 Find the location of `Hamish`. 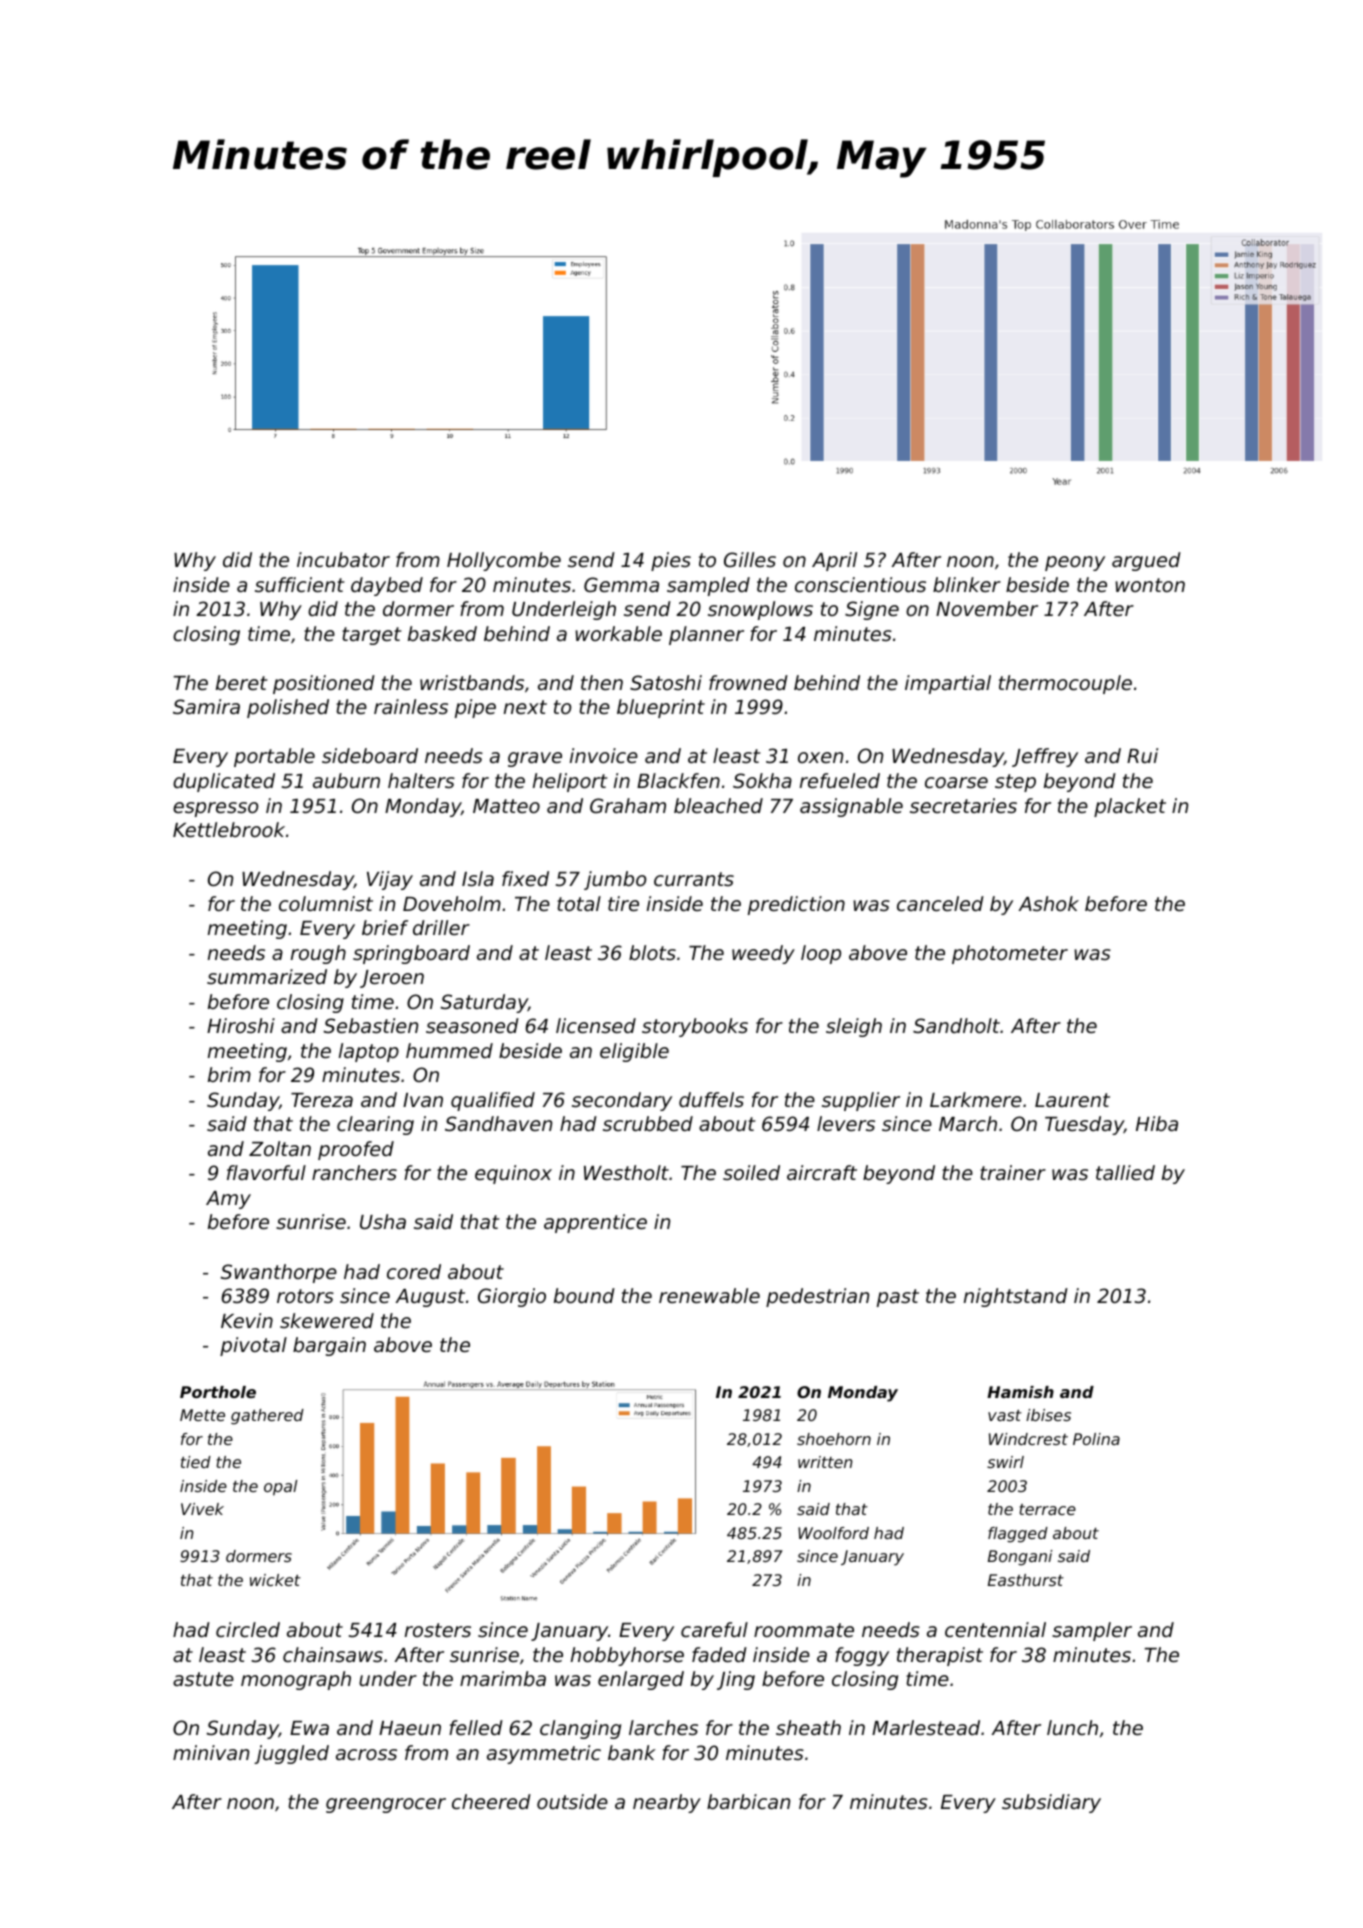

Hamish is located at coordinates (1020, 1392).
